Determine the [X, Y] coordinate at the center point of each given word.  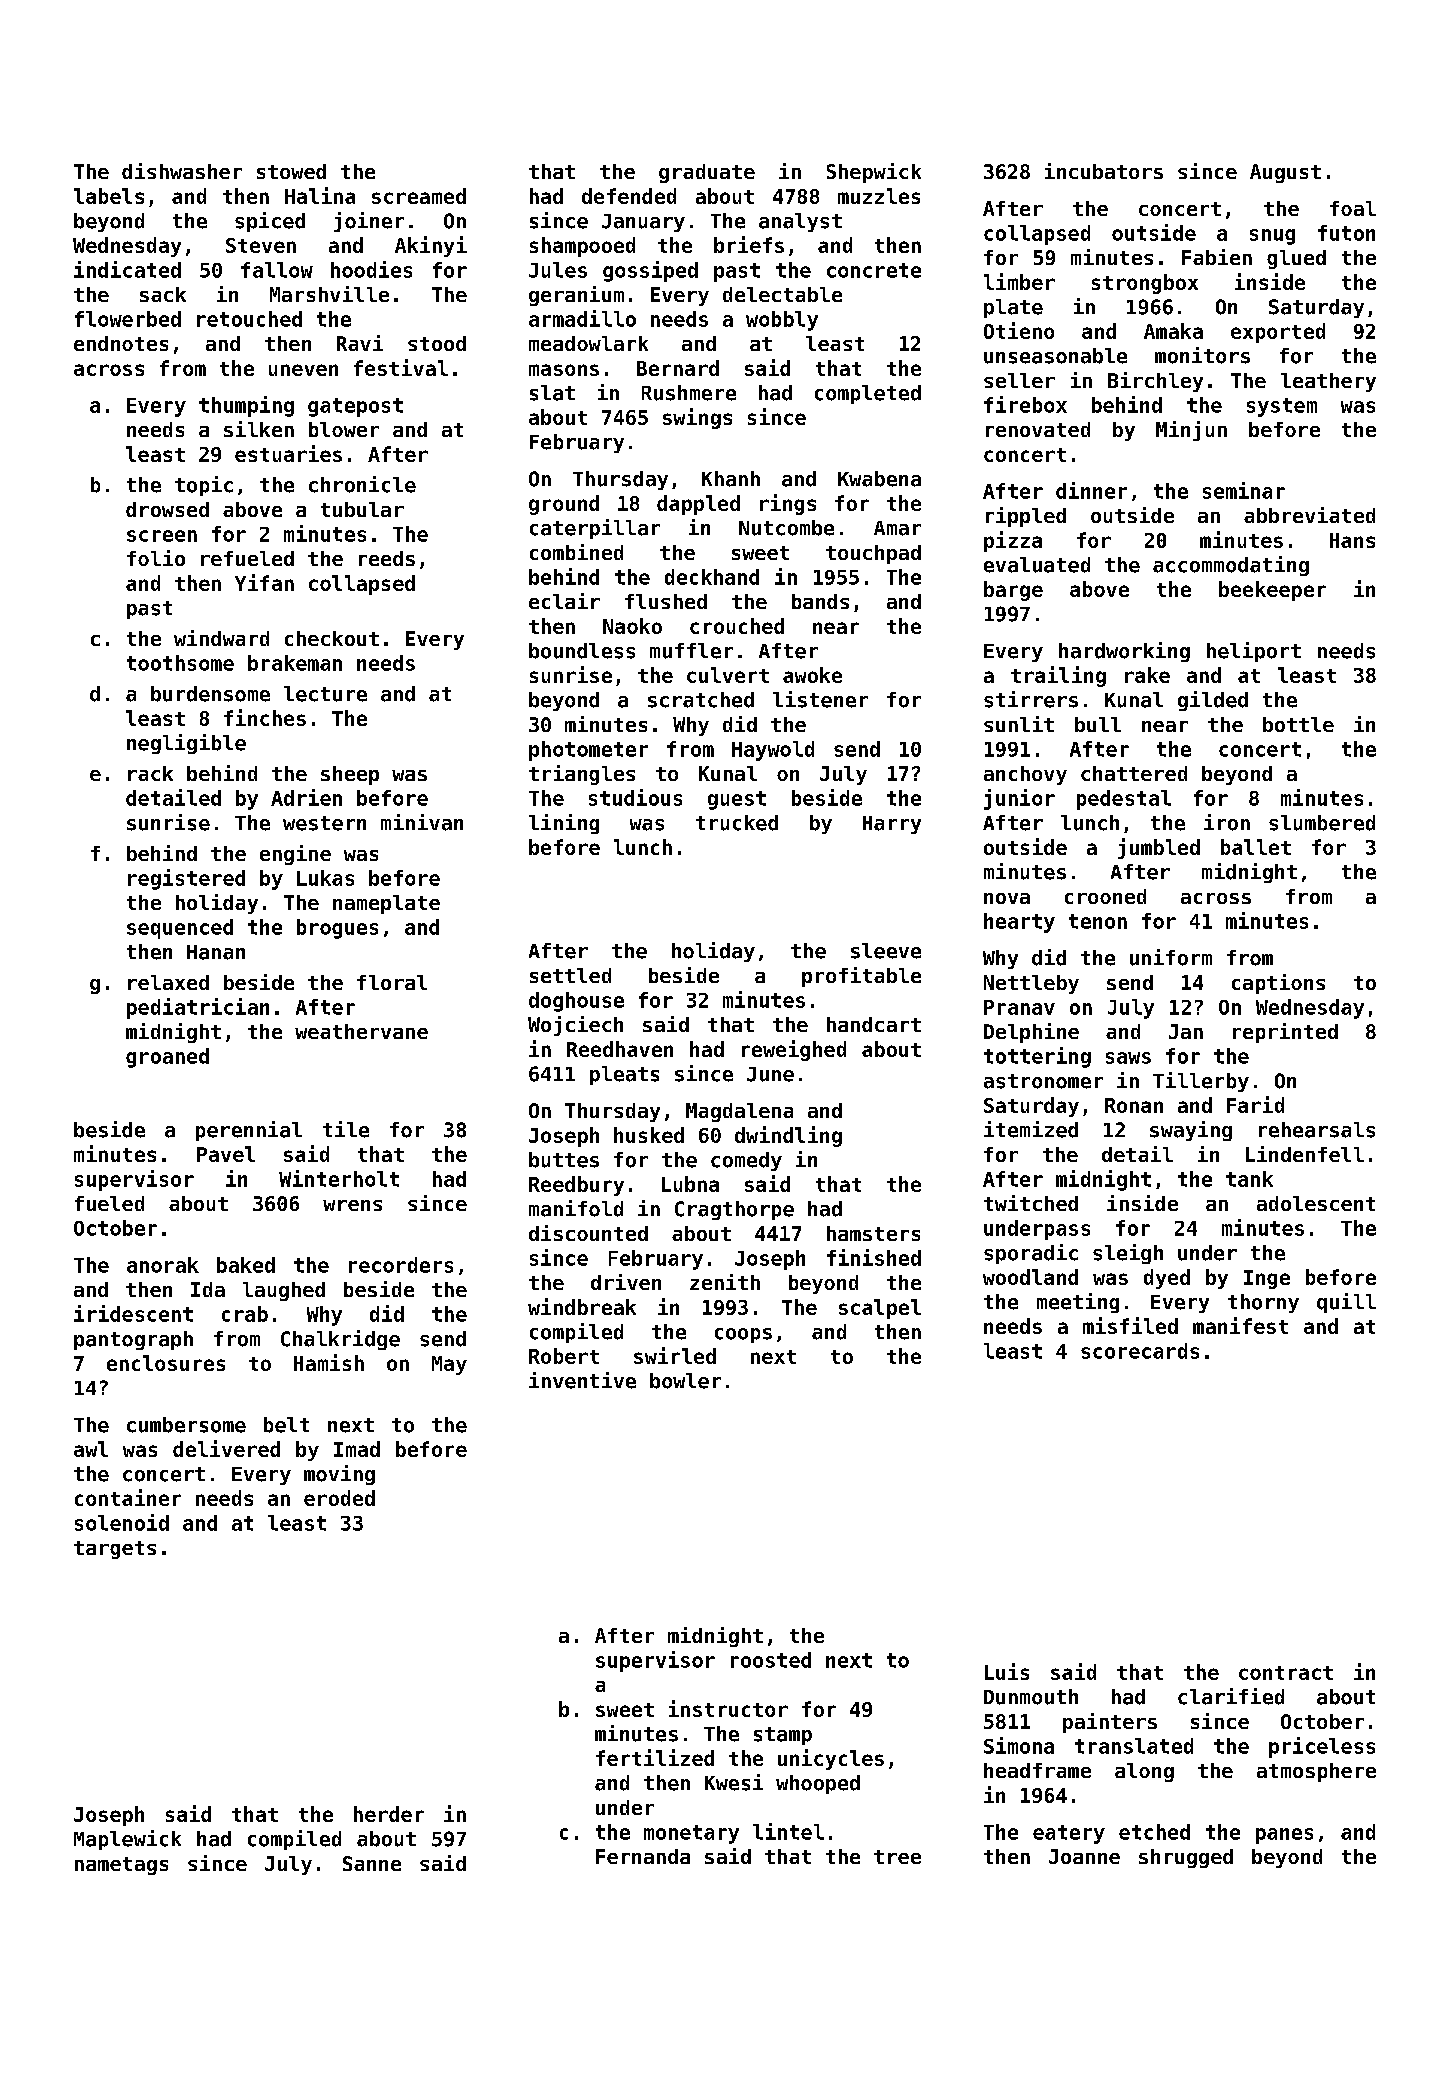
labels [109, 196]
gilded [1213, 701]
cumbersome [186, 1425]
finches [265, 717]
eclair [564, 601]
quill [1346, 1303]
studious [635, 797]
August [1285, 173]
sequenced [180, 929]
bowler [685, 1381]
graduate [707, 173]
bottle [1298, 724]
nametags [121, 1866]
